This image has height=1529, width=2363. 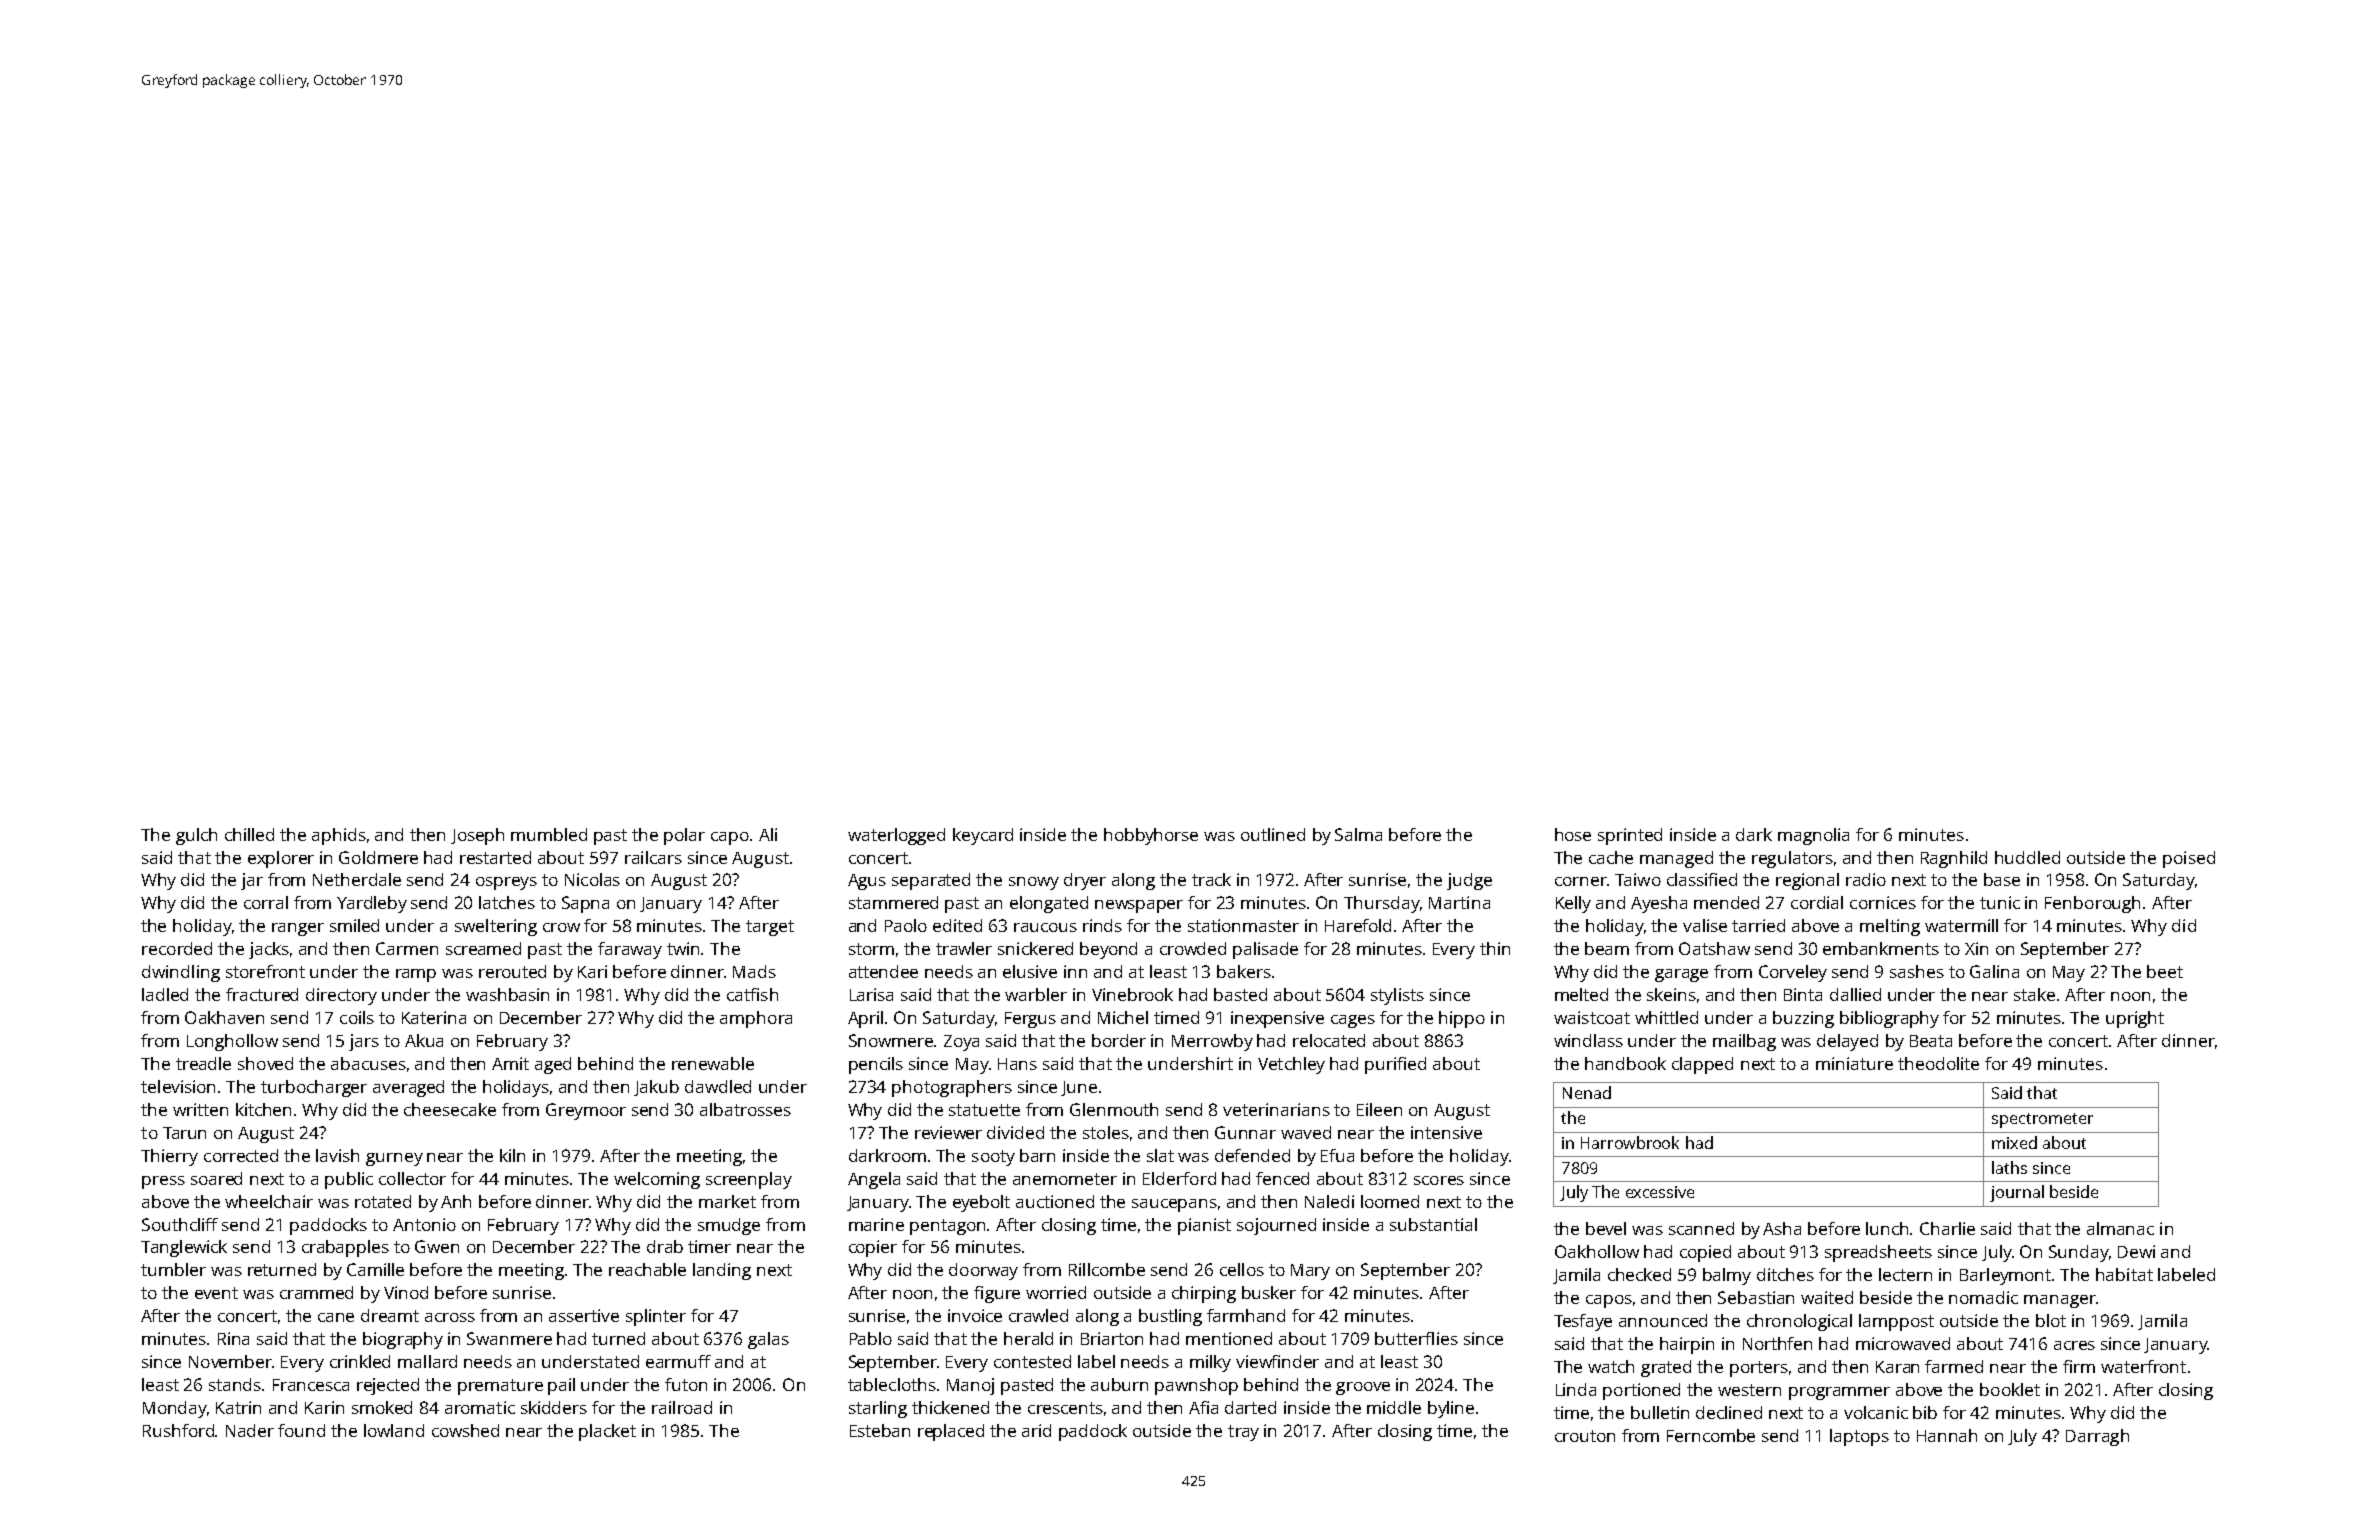 What do you see at coordinates (500, 1387) in the image?
I see `premature` at bounding box center [500, 1387].
